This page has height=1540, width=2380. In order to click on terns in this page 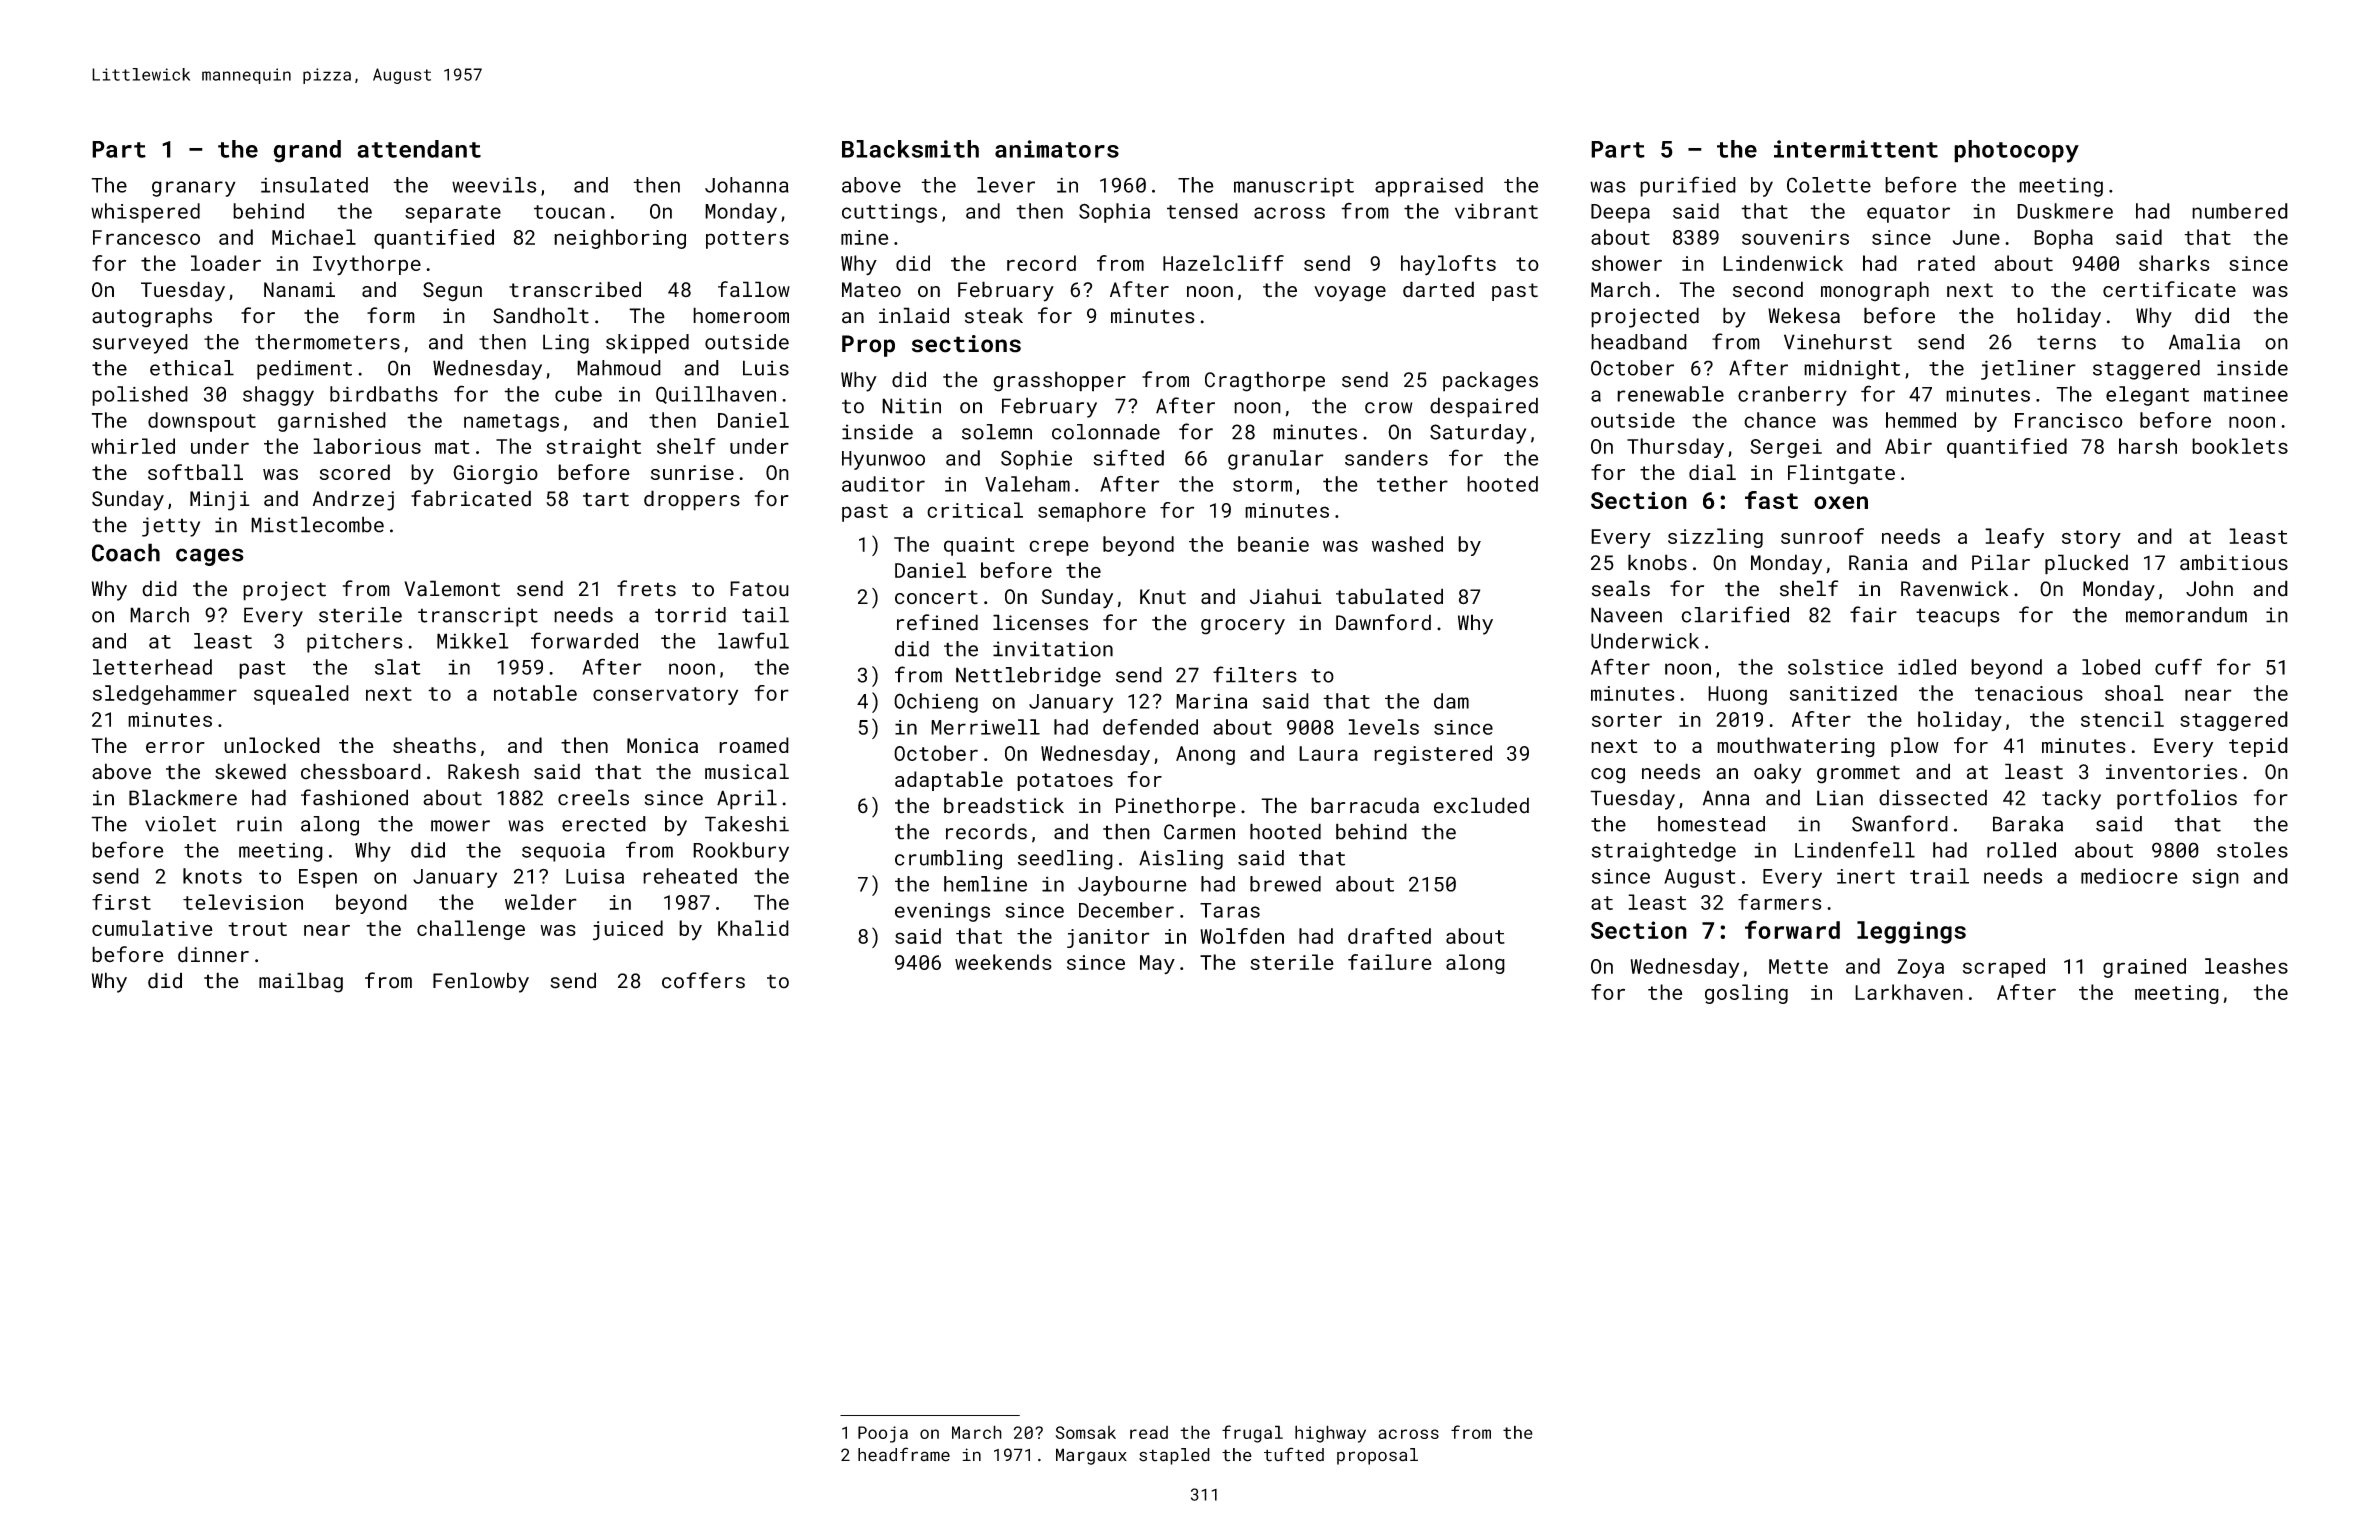, I will do `click(2066, 342)`.
